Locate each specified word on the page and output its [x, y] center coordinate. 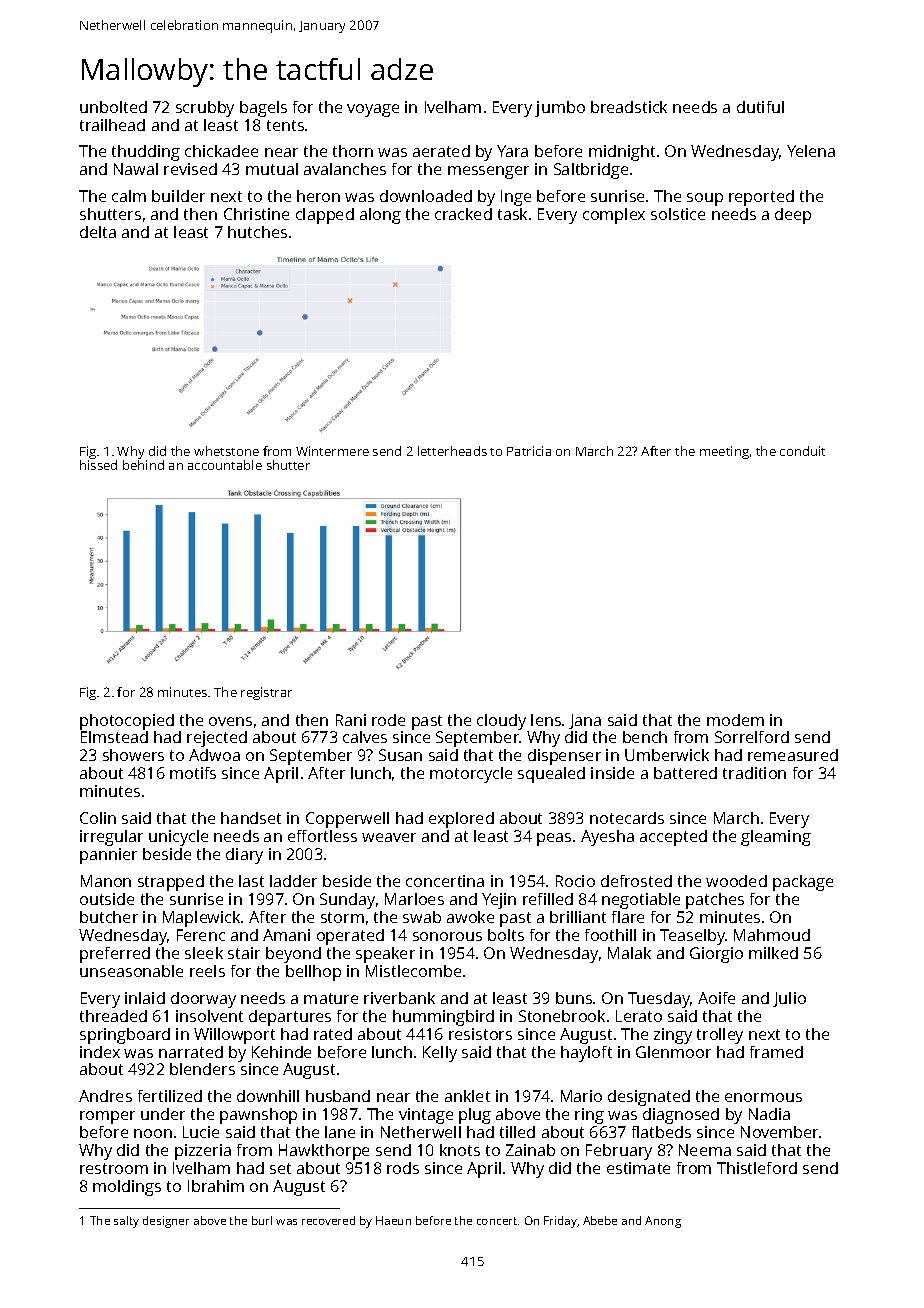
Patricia [529, 451]
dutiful [760, 107]
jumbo [560, 109]
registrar [266, 693]
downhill [268, 1096]
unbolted [113, 107]
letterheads [452, 451]
